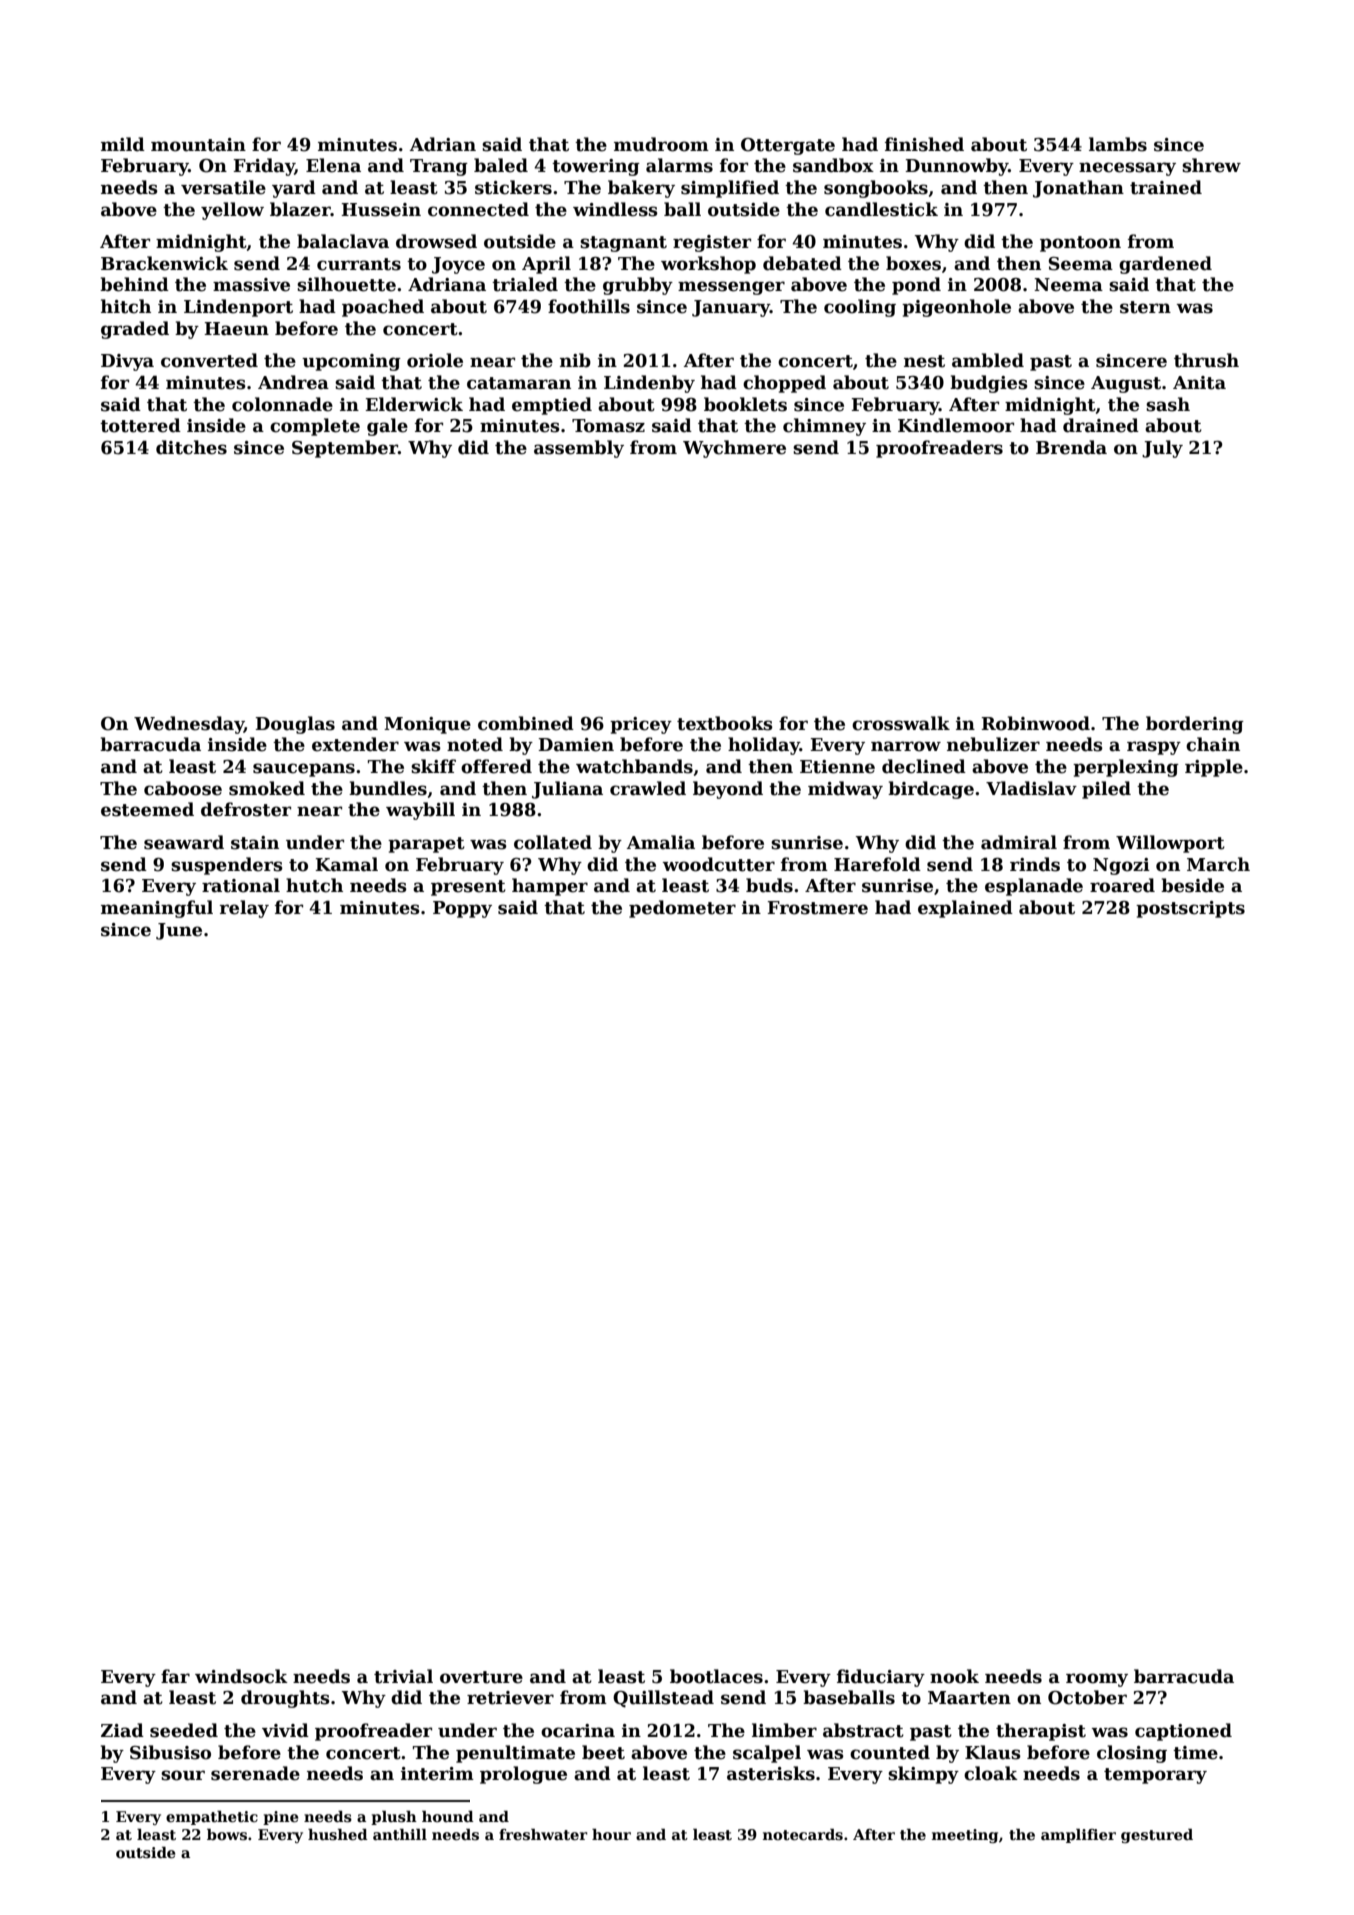 This page has width=1354, height=1915. What do you see at coordinates (333, 165) in the page?
I see `Elena` at bounding box center [333, 165].
